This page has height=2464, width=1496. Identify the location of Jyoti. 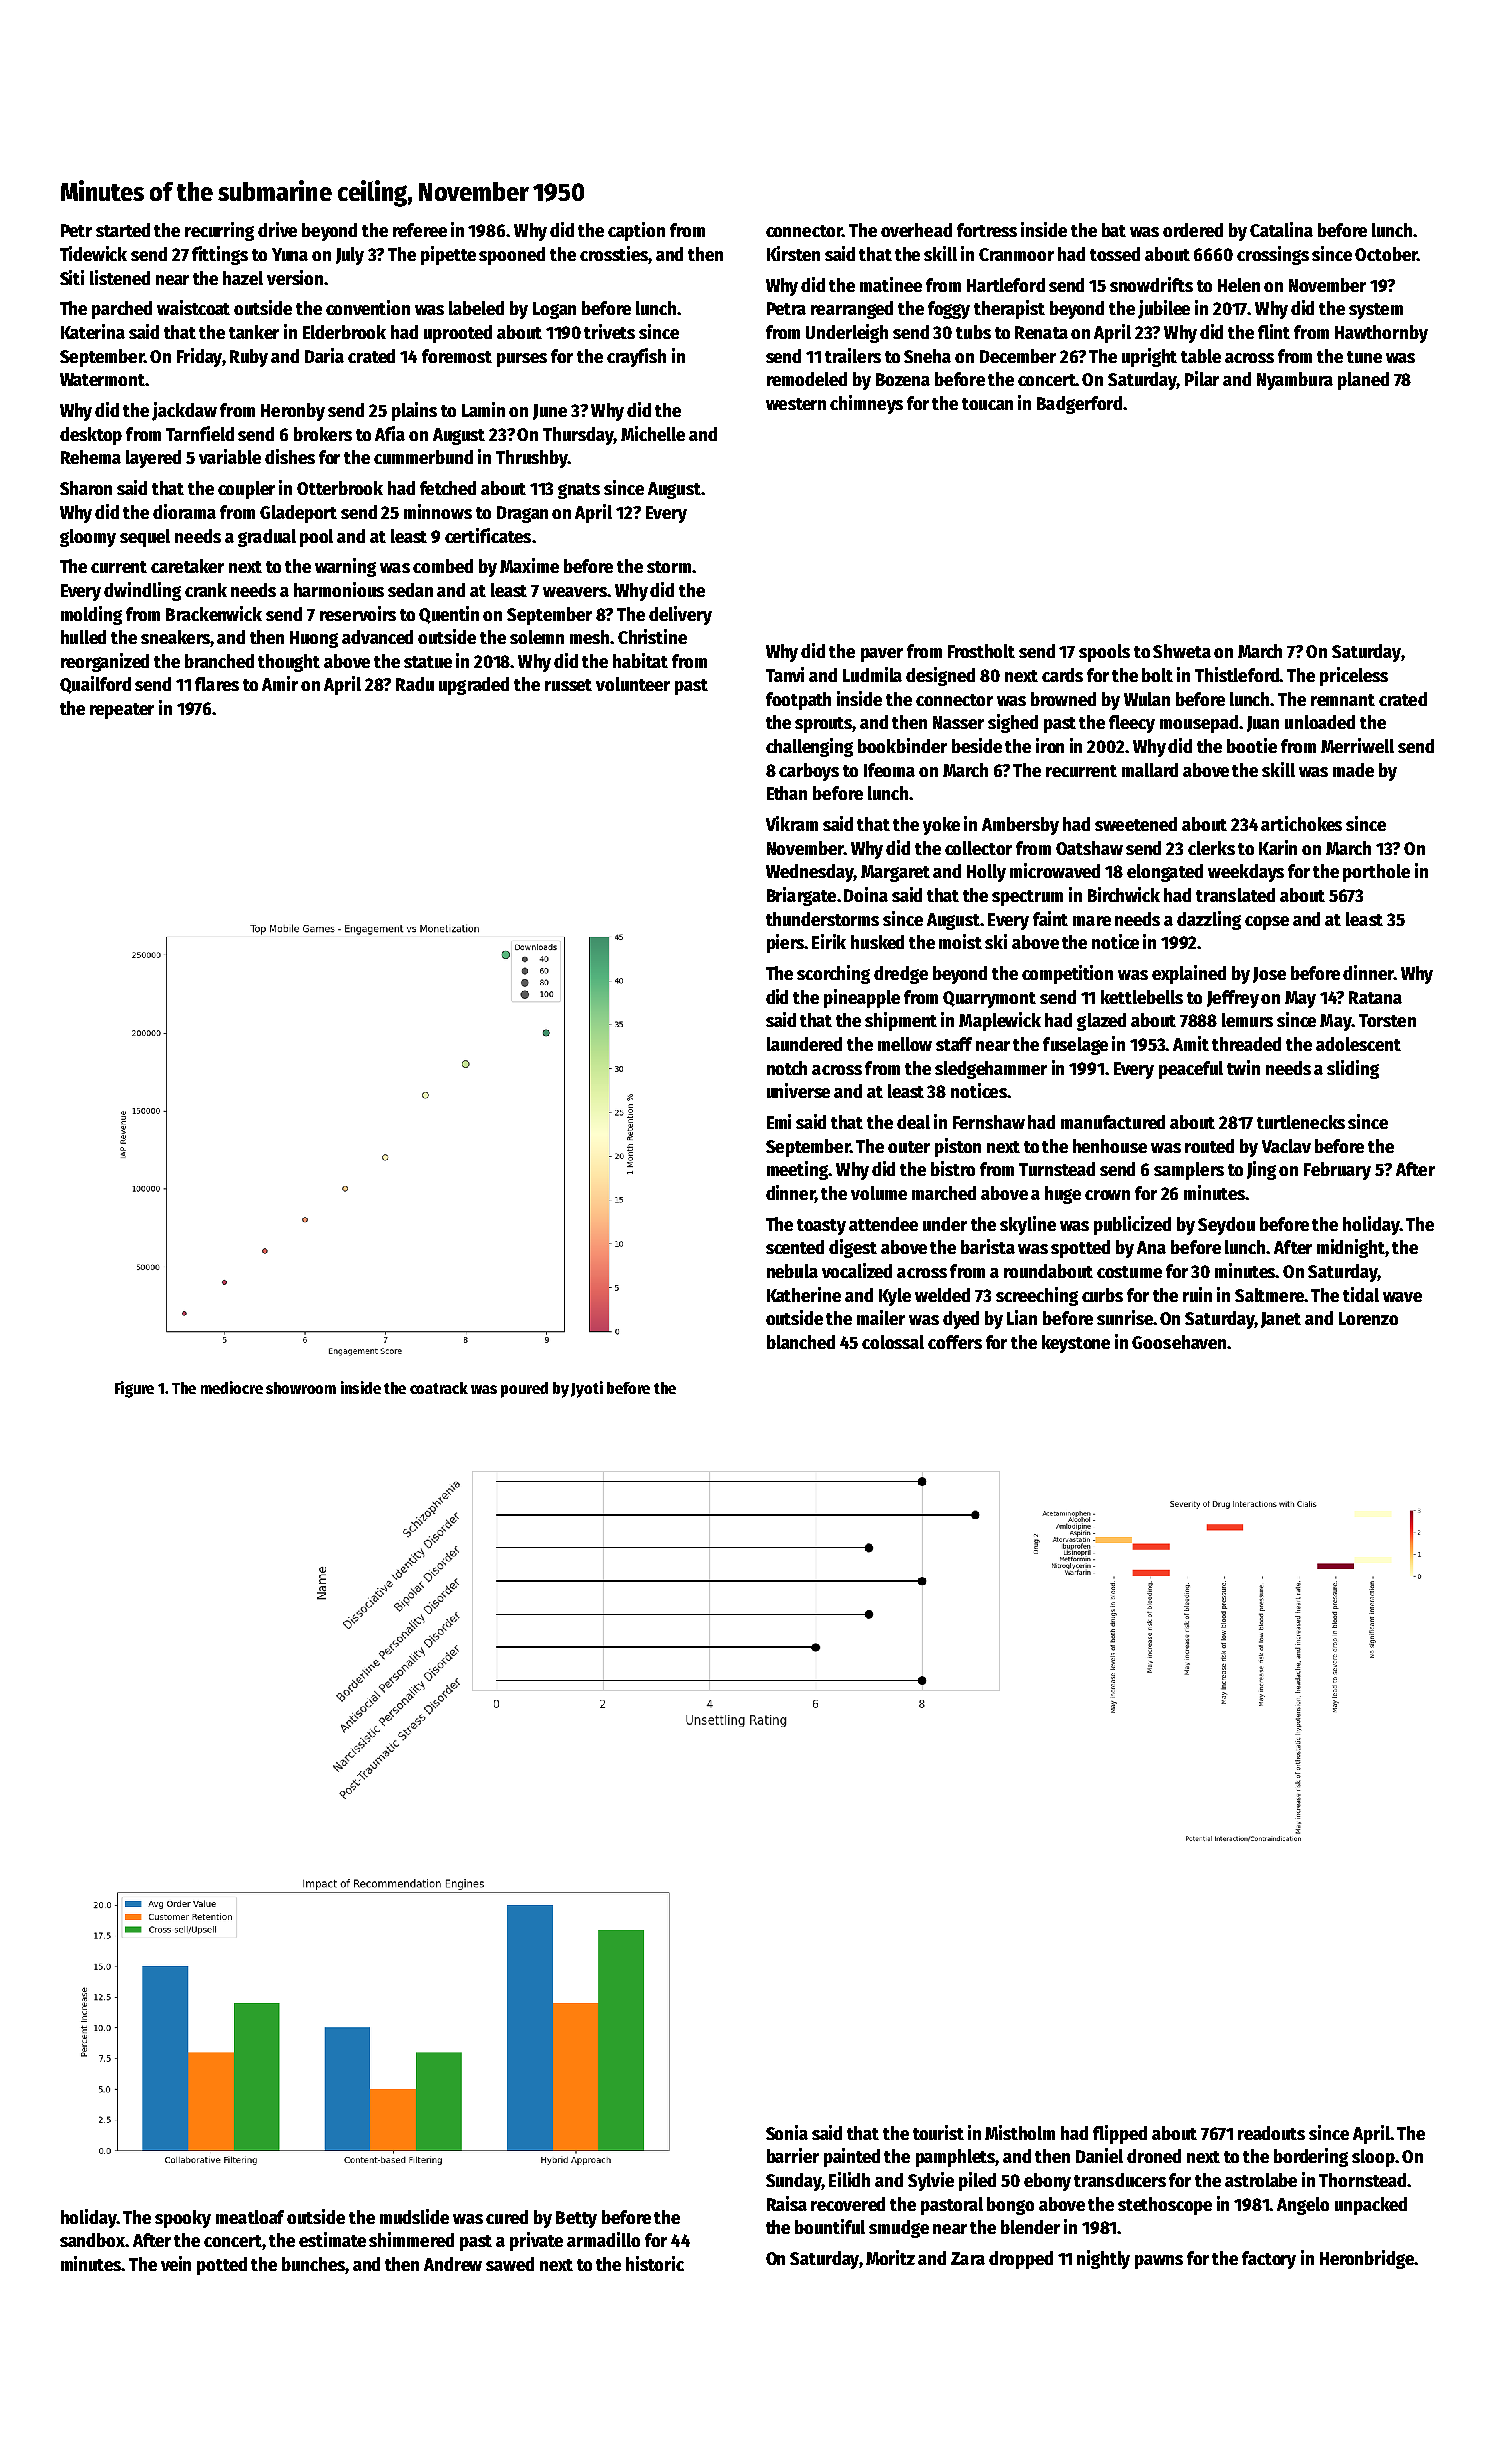
(587, 1389).
